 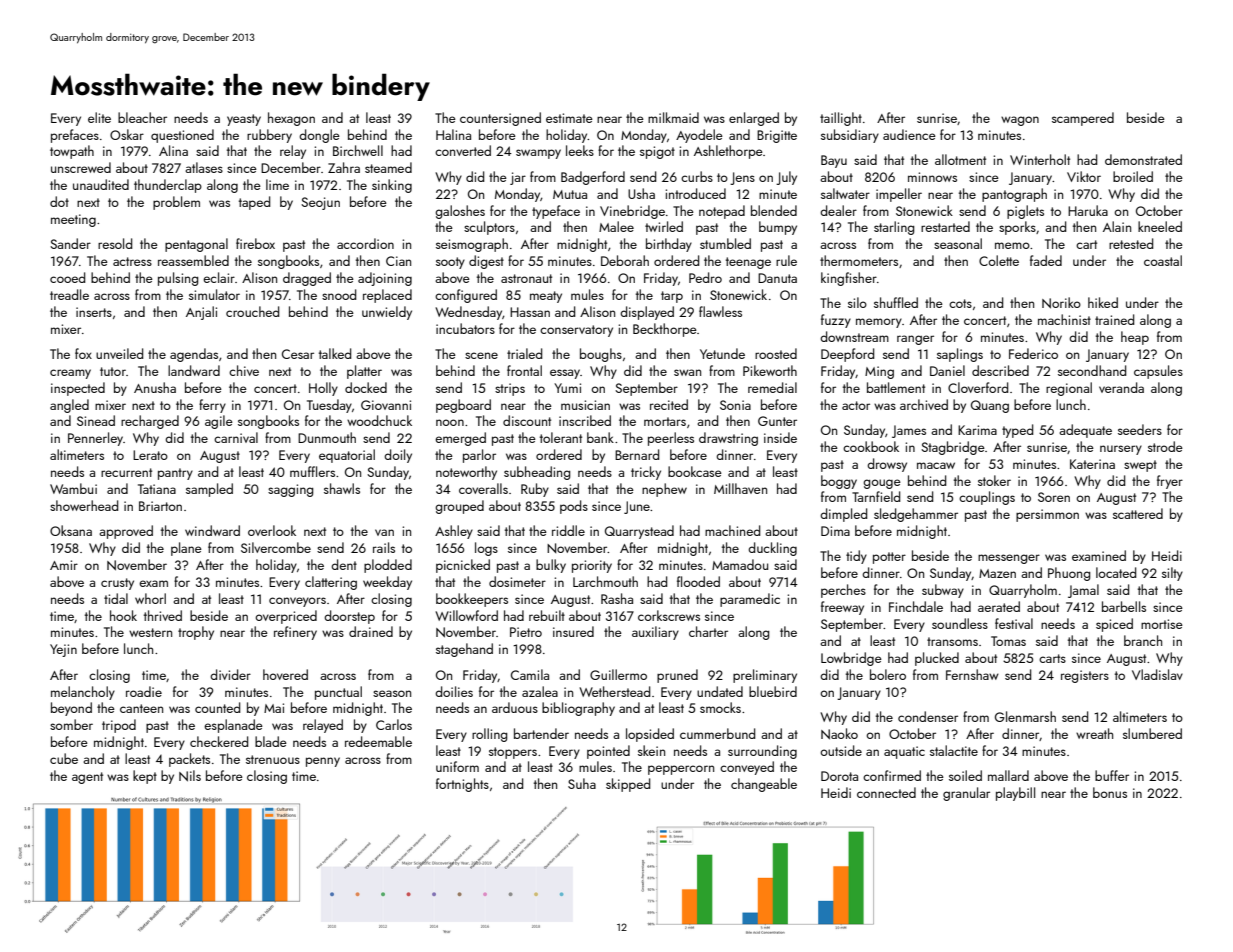 I want to click on mortise, so click(x=1162, y=624).
